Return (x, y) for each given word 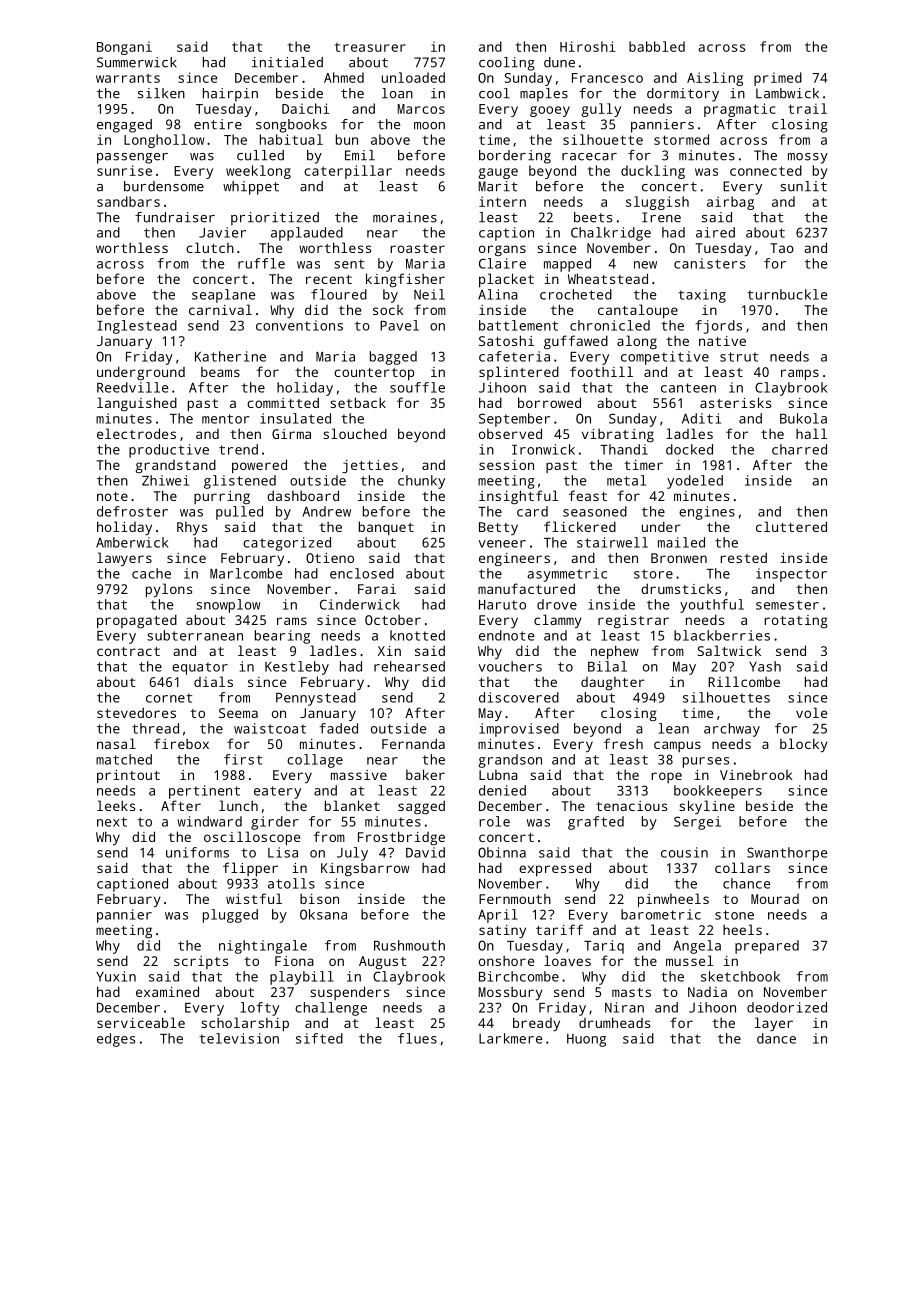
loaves (567, 960)
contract (128, 651)
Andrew (327, 511)
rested (743, 557)
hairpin (230, 95)
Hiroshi (588, 46)
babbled (657, 46)
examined (167, 991)
